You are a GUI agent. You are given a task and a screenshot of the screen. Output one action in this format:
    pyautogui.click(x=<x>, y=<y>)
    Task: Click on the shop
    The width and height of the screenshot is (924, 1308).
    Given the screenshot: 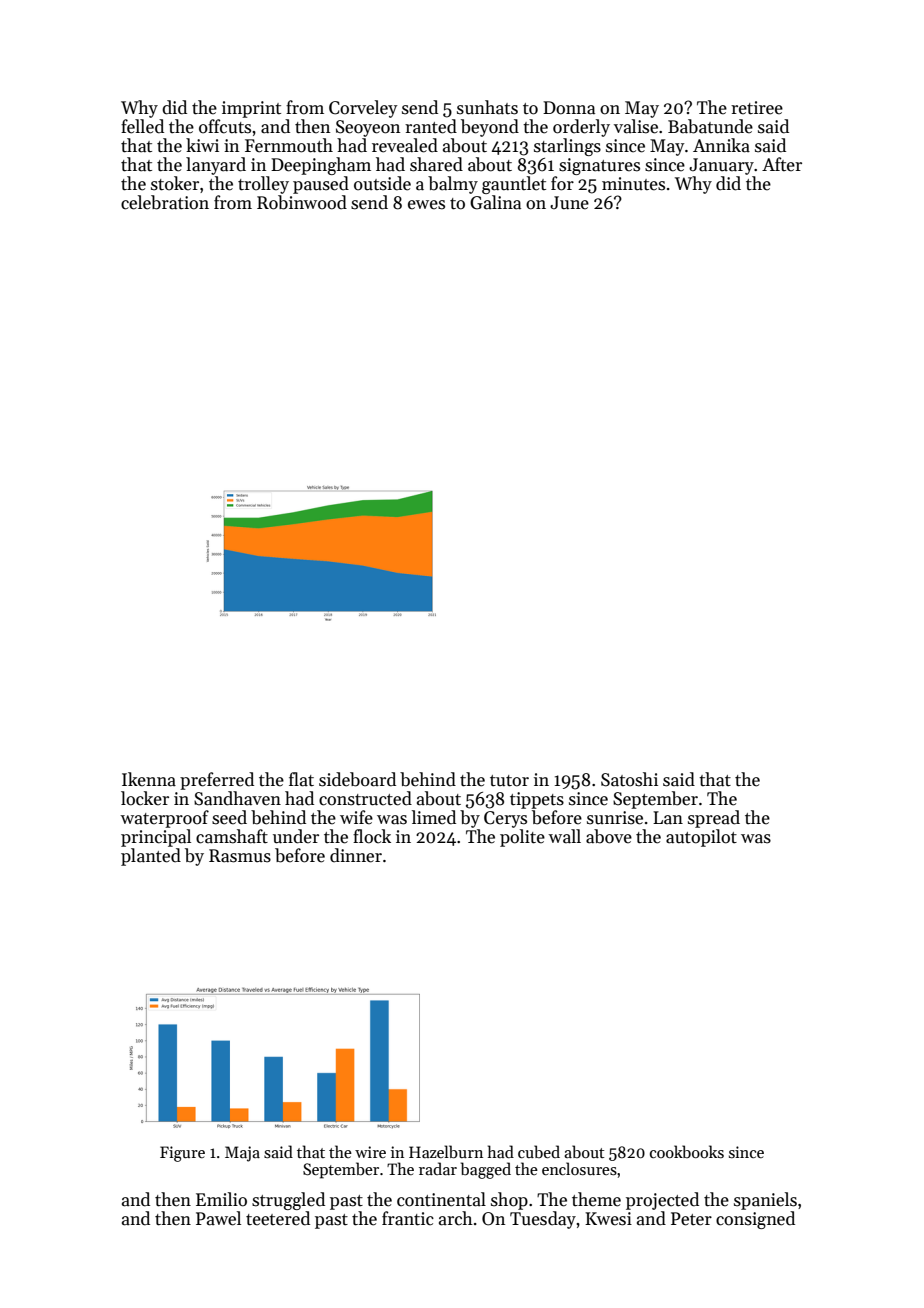 What is the action you would take?
    pyautogui.click(x=509, y=1201)
